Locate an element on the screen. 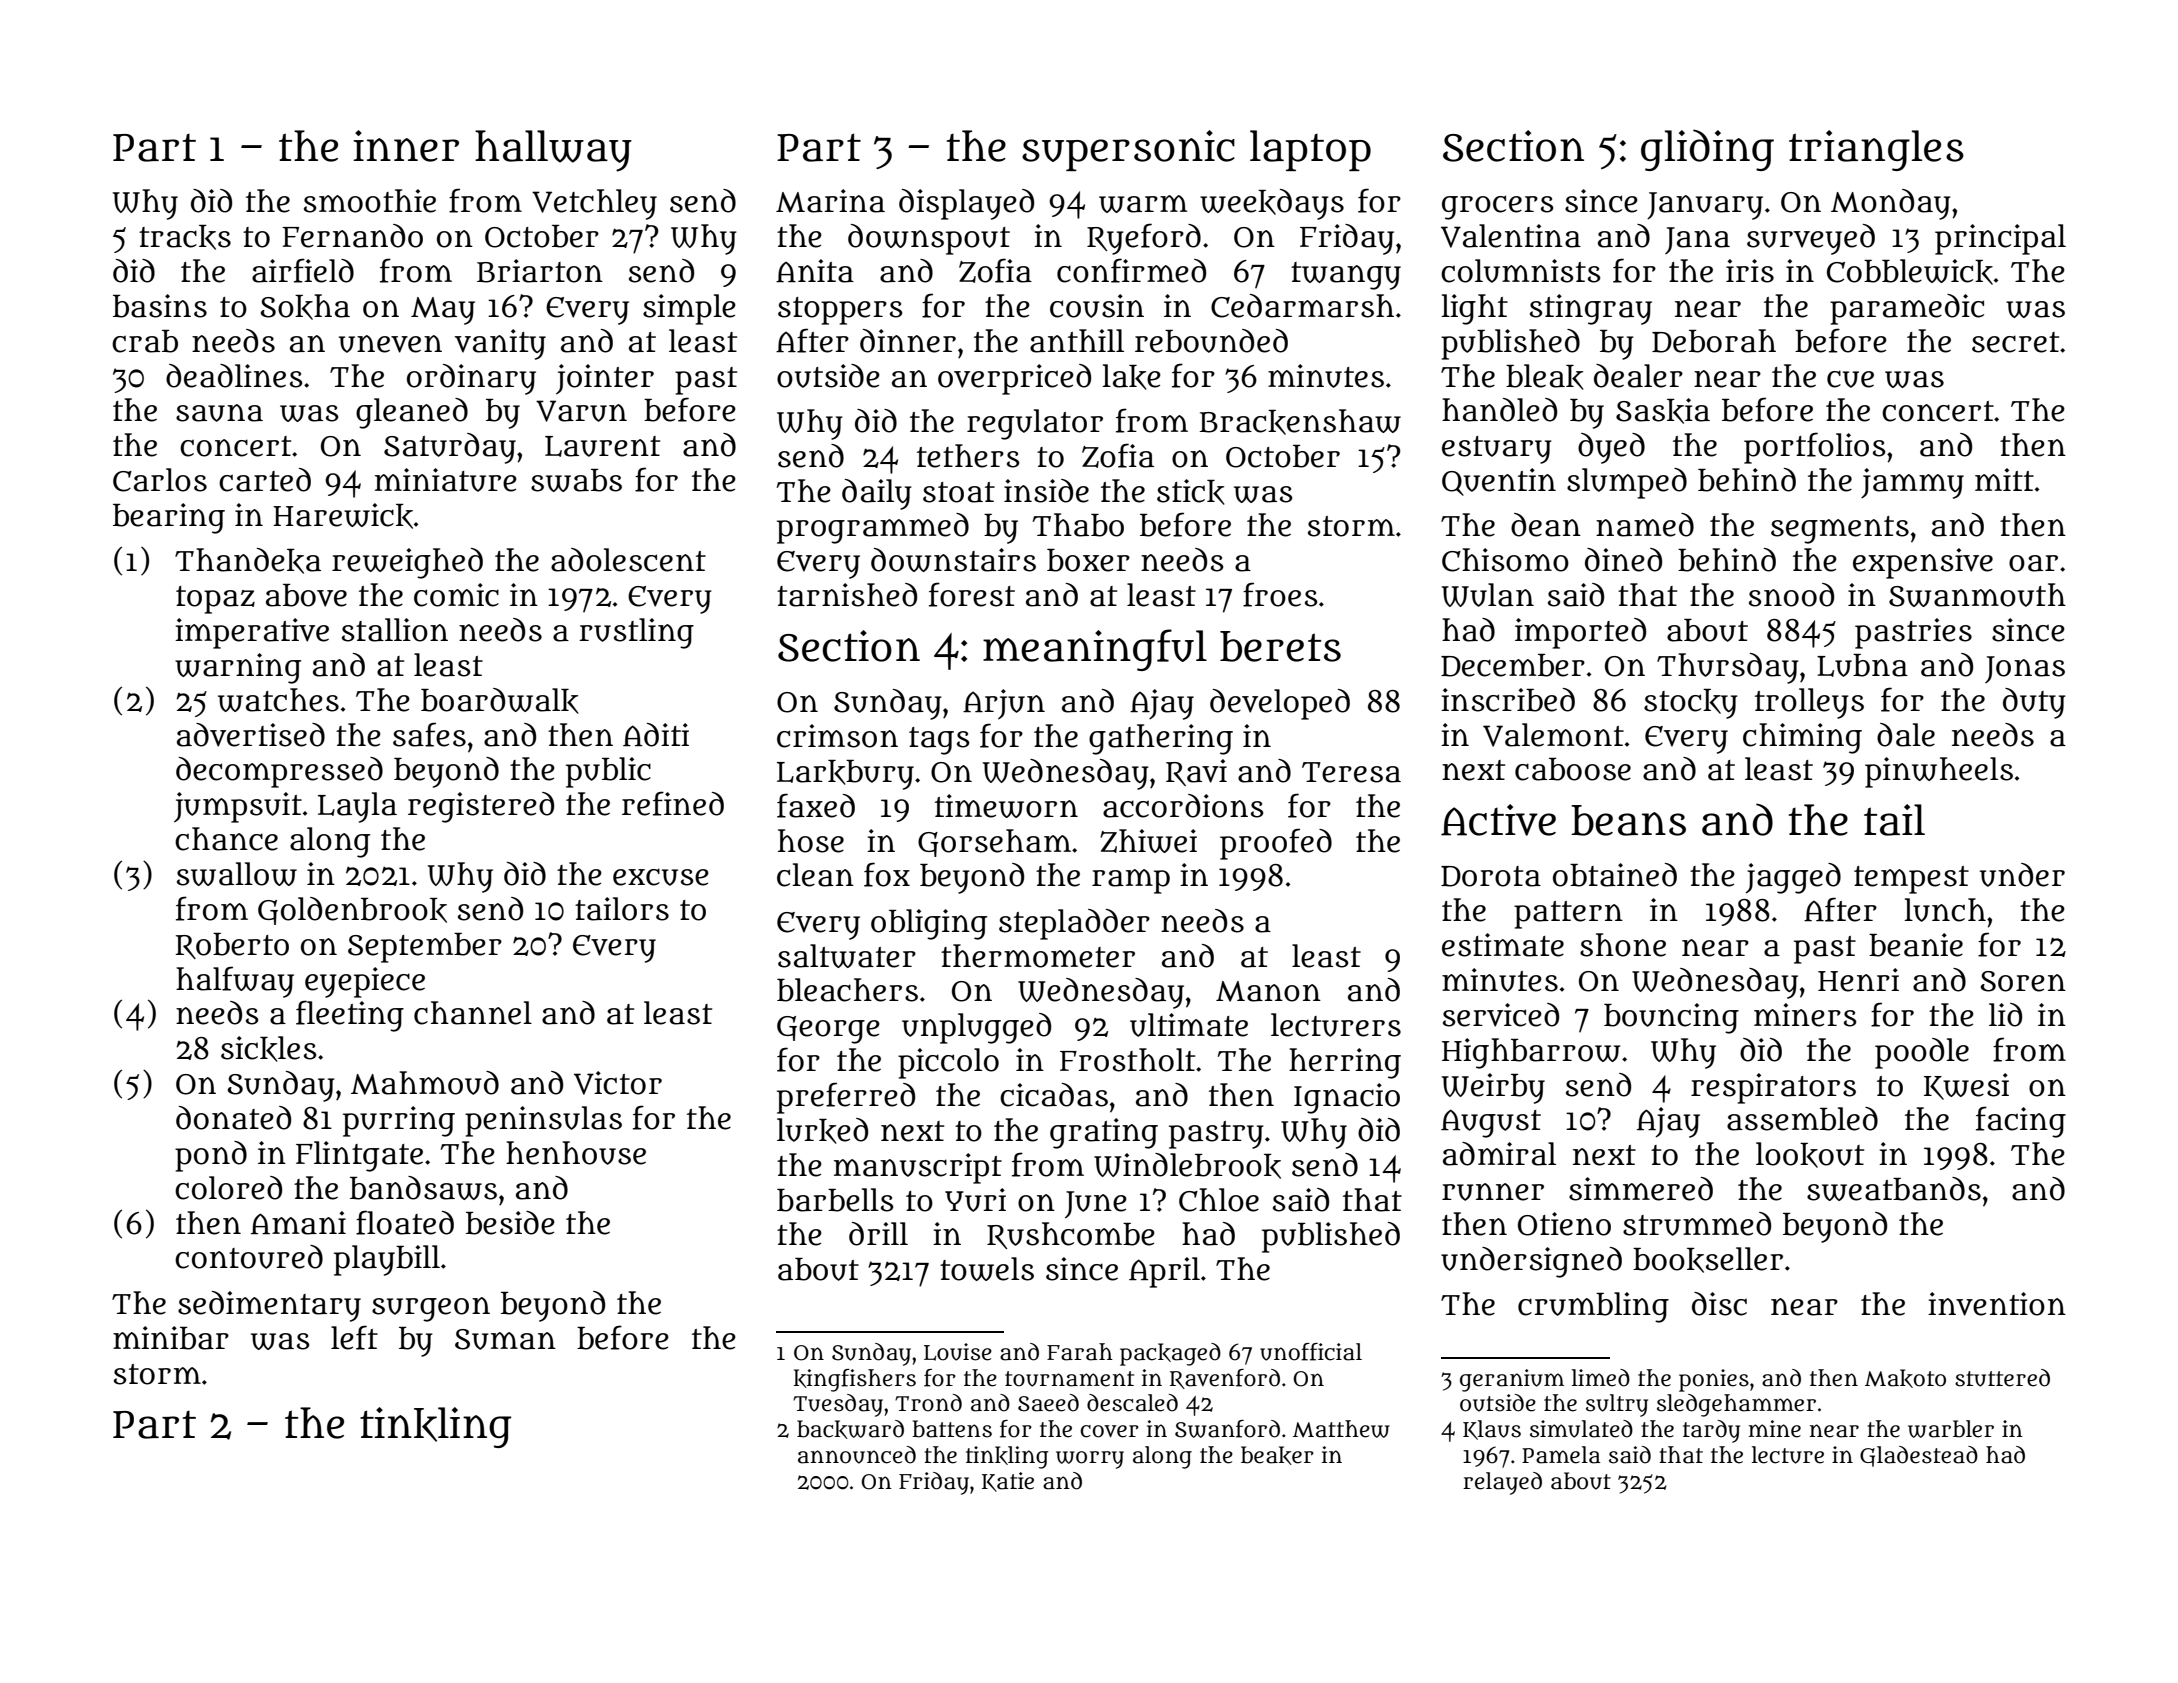 This screenshot has height=1683, width=2178. hallway is located at coordinates (553, 151).
